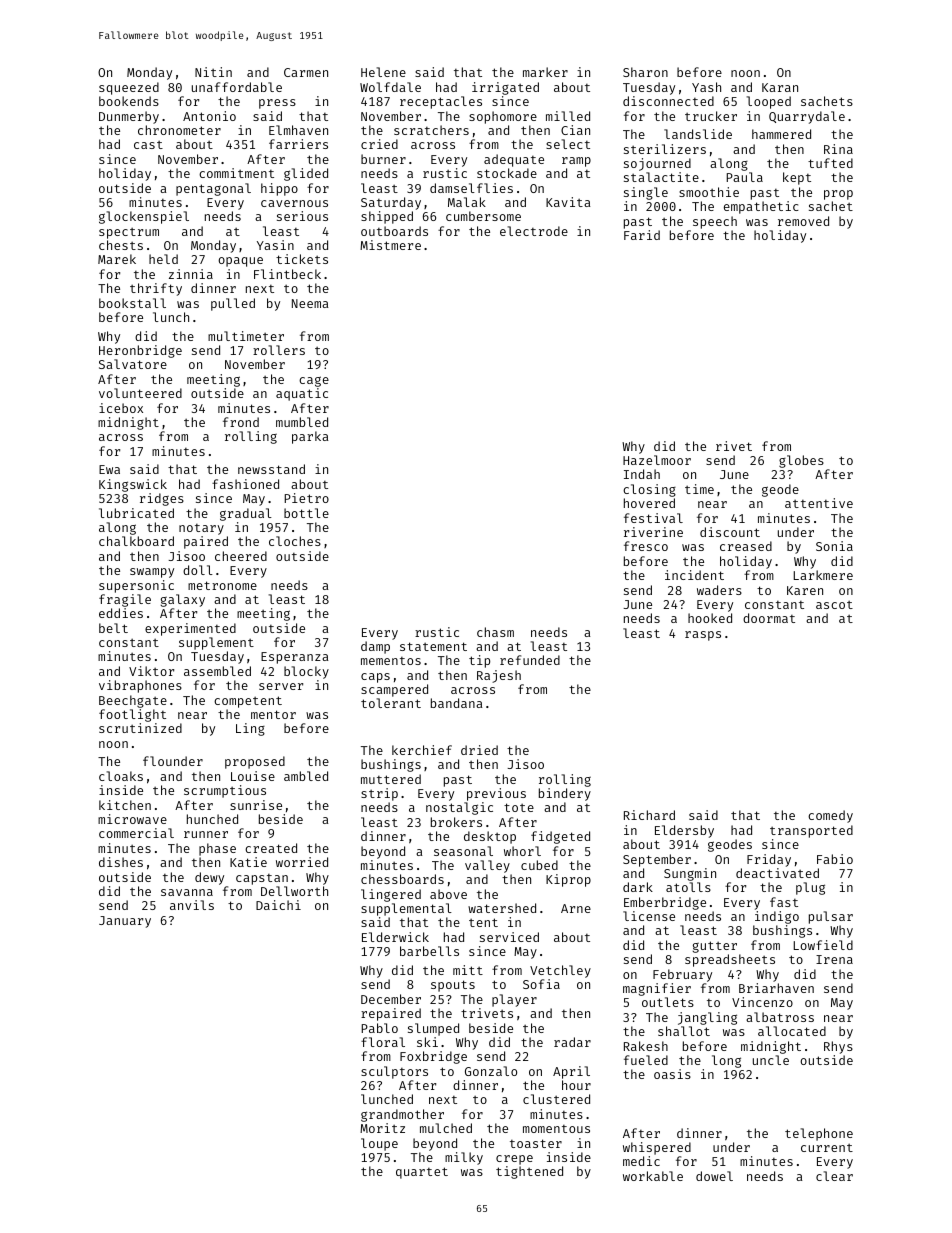 This document has height=1233, width=952. What do you see at coordinates (780, 1017) in the document?
I see `albatross` at bounding box center [780, 1017].
